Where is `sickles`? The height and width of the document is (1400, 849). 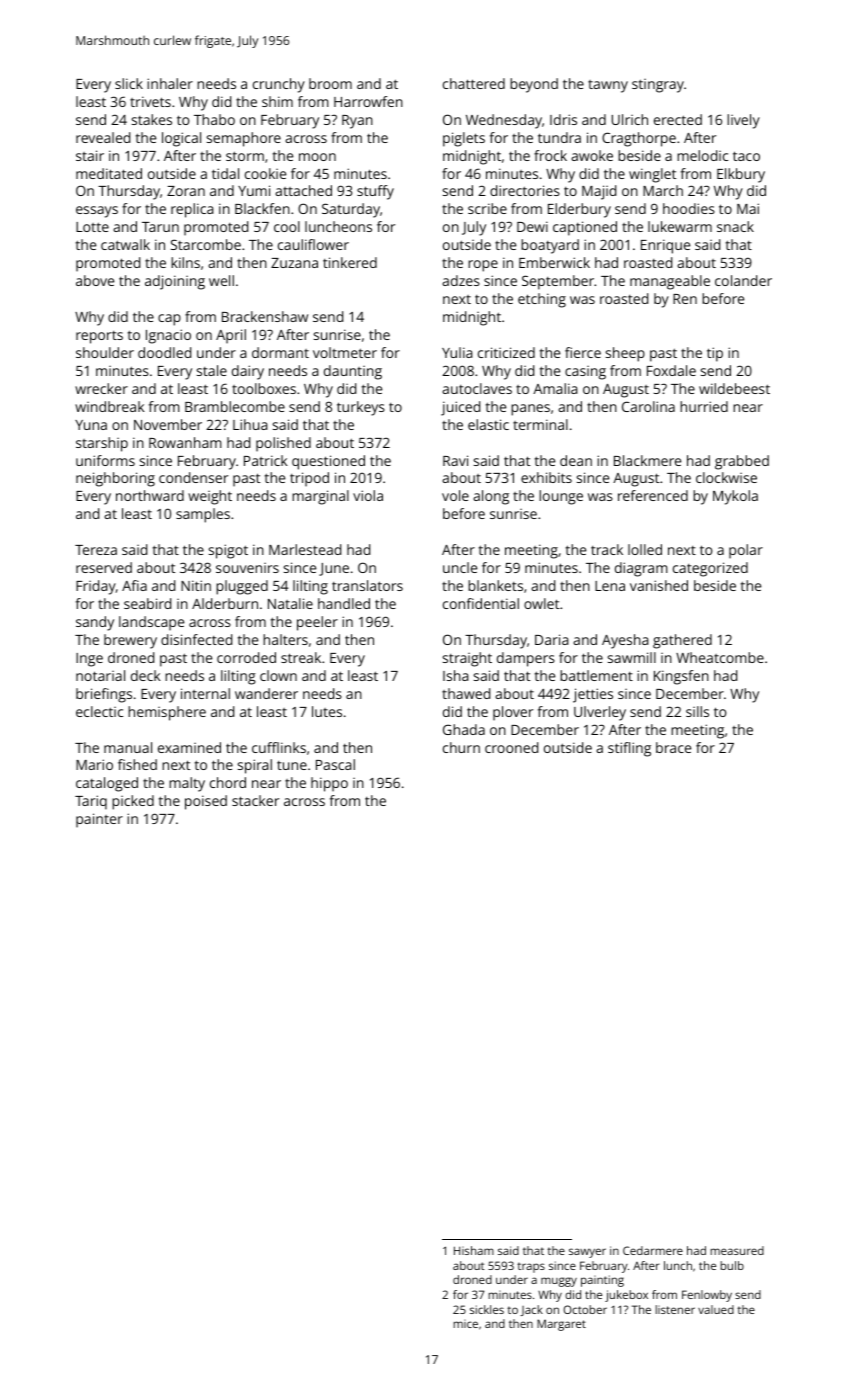 sickles is located at coordinates (487, 1309).
